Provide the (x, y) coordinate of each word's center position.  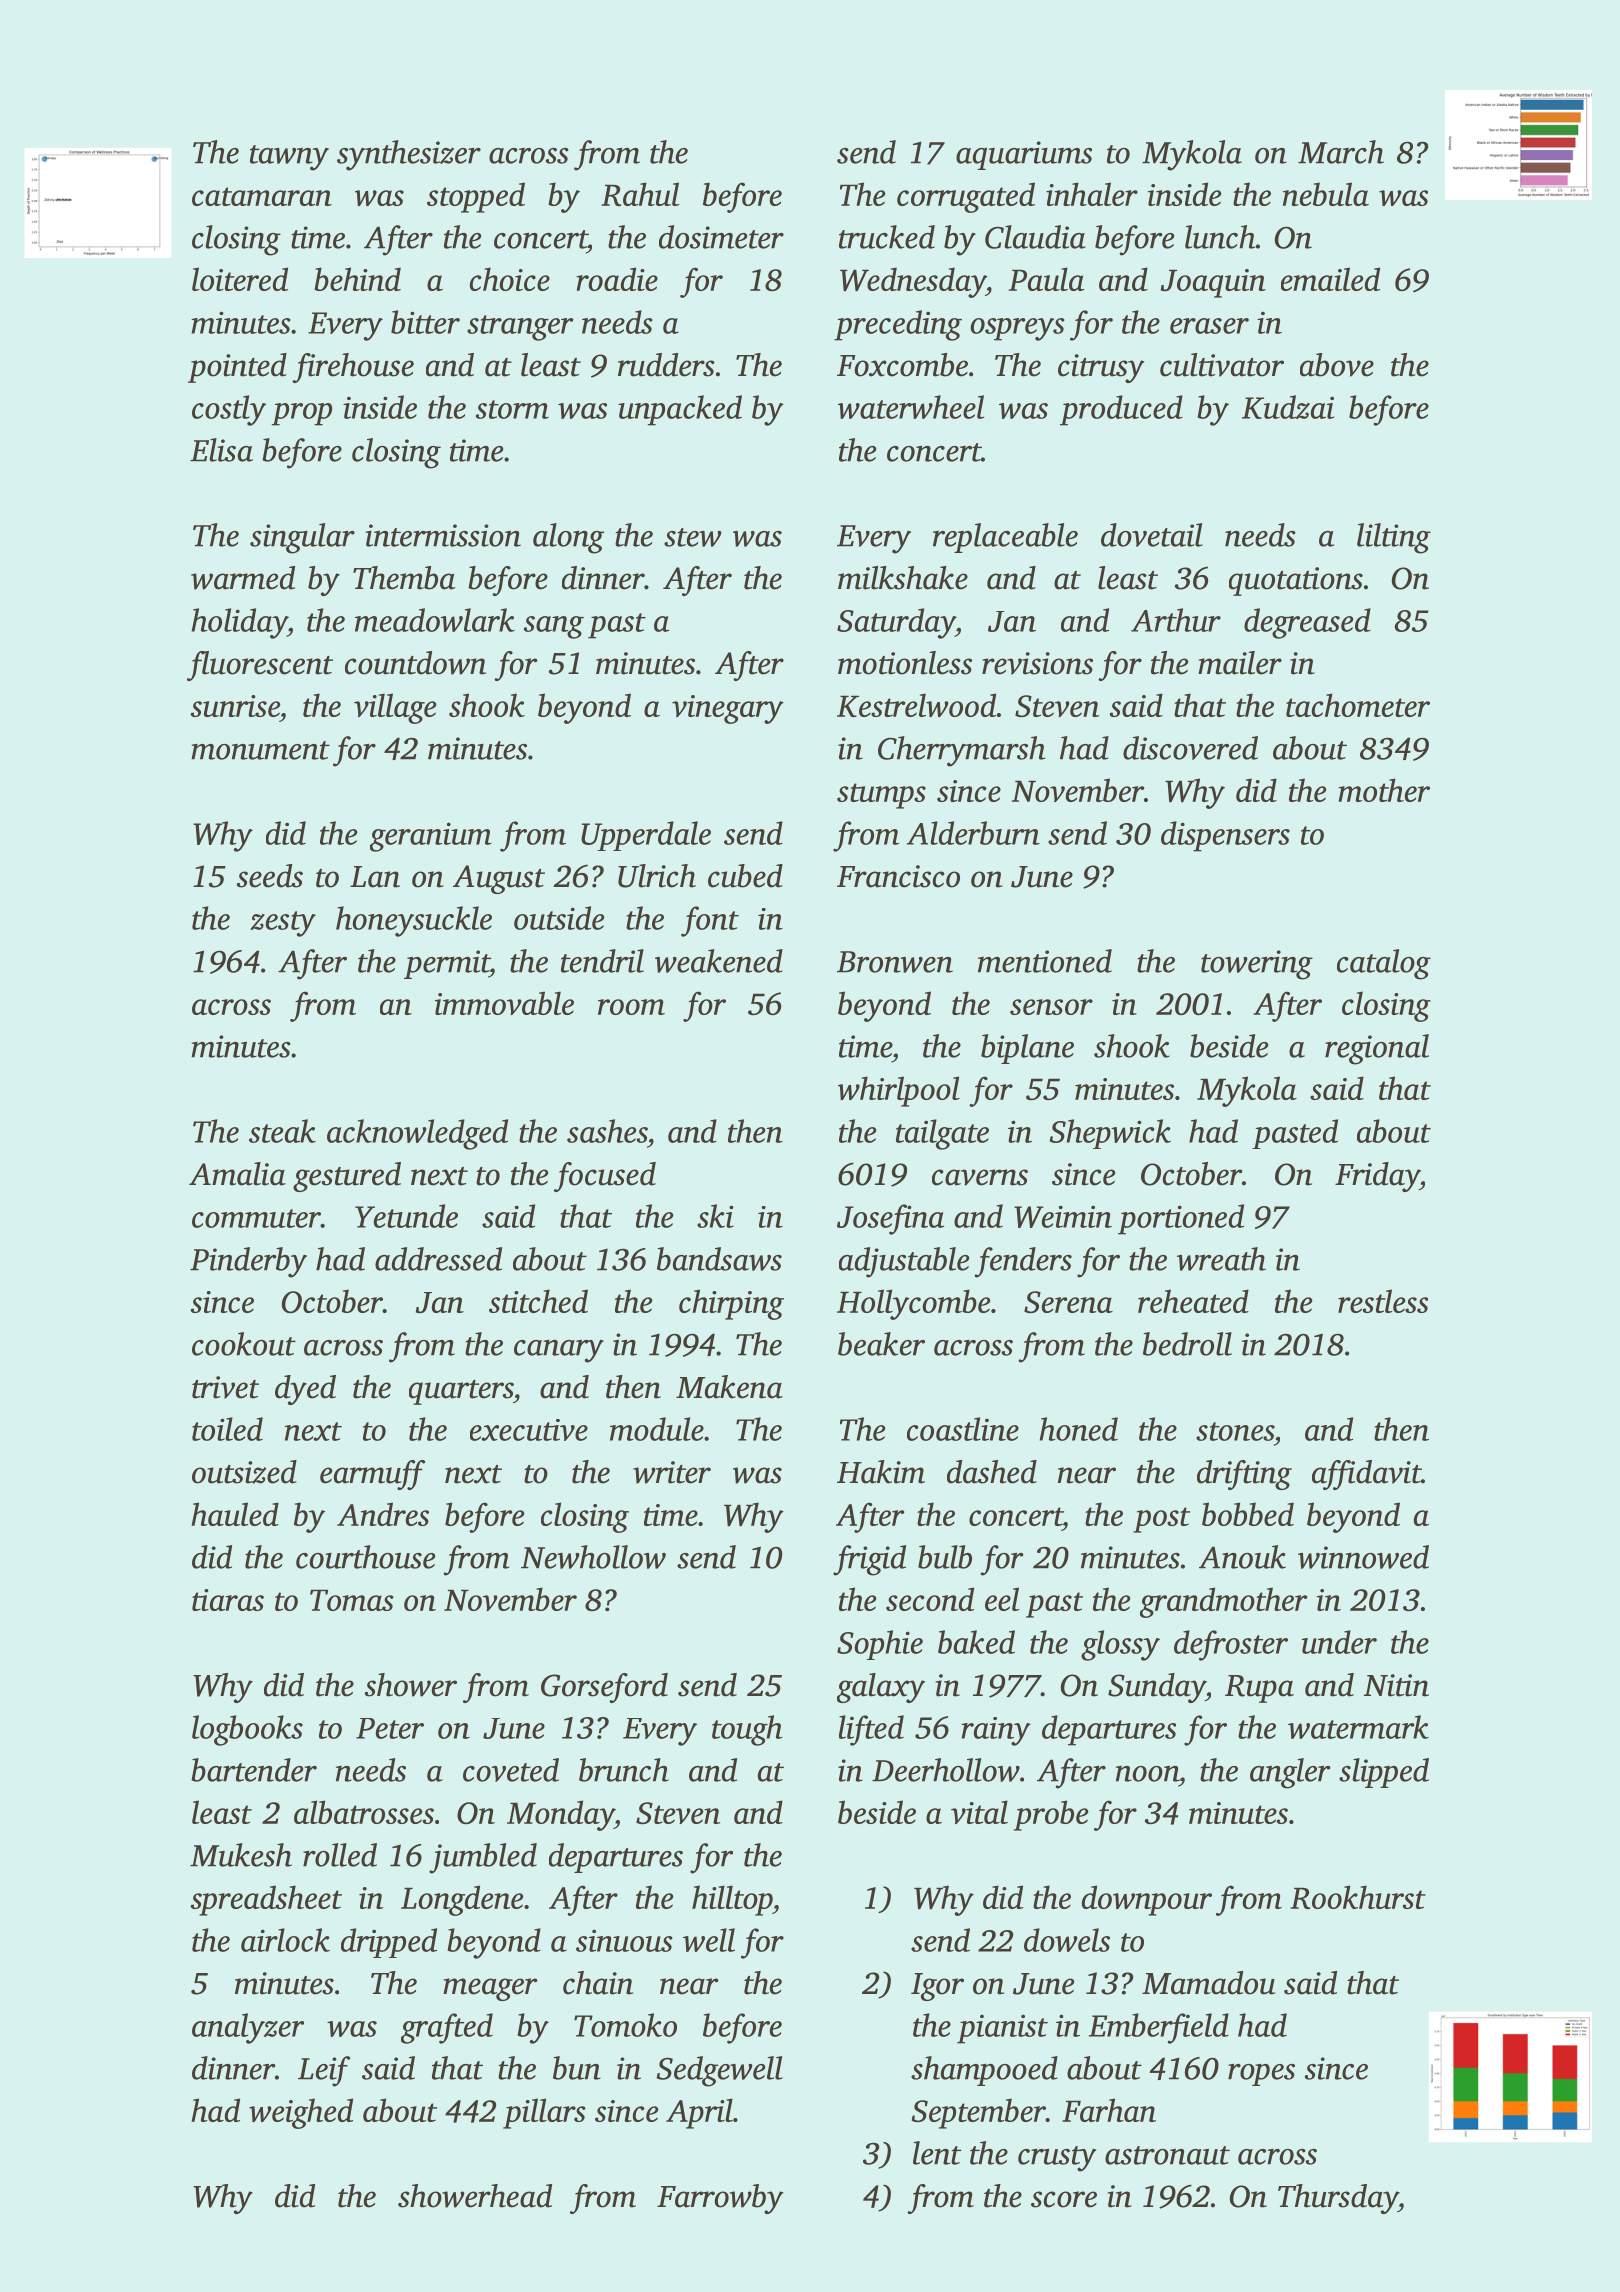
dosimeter (721, 237)
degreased (1307, 623)
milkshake (903, 578)
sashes (607, 1131)
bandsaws (719, 1259)
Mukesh (241, 1855)
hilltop (732, 1900)
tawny (289, 158)
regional (1377, 1049)
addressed (438, 1259)
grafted (447, 2028)
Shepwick (1110, 1134)
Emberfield (1159, 2028)
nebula (1326, 194)
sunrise (235, 706)
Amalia (237, 1174)
